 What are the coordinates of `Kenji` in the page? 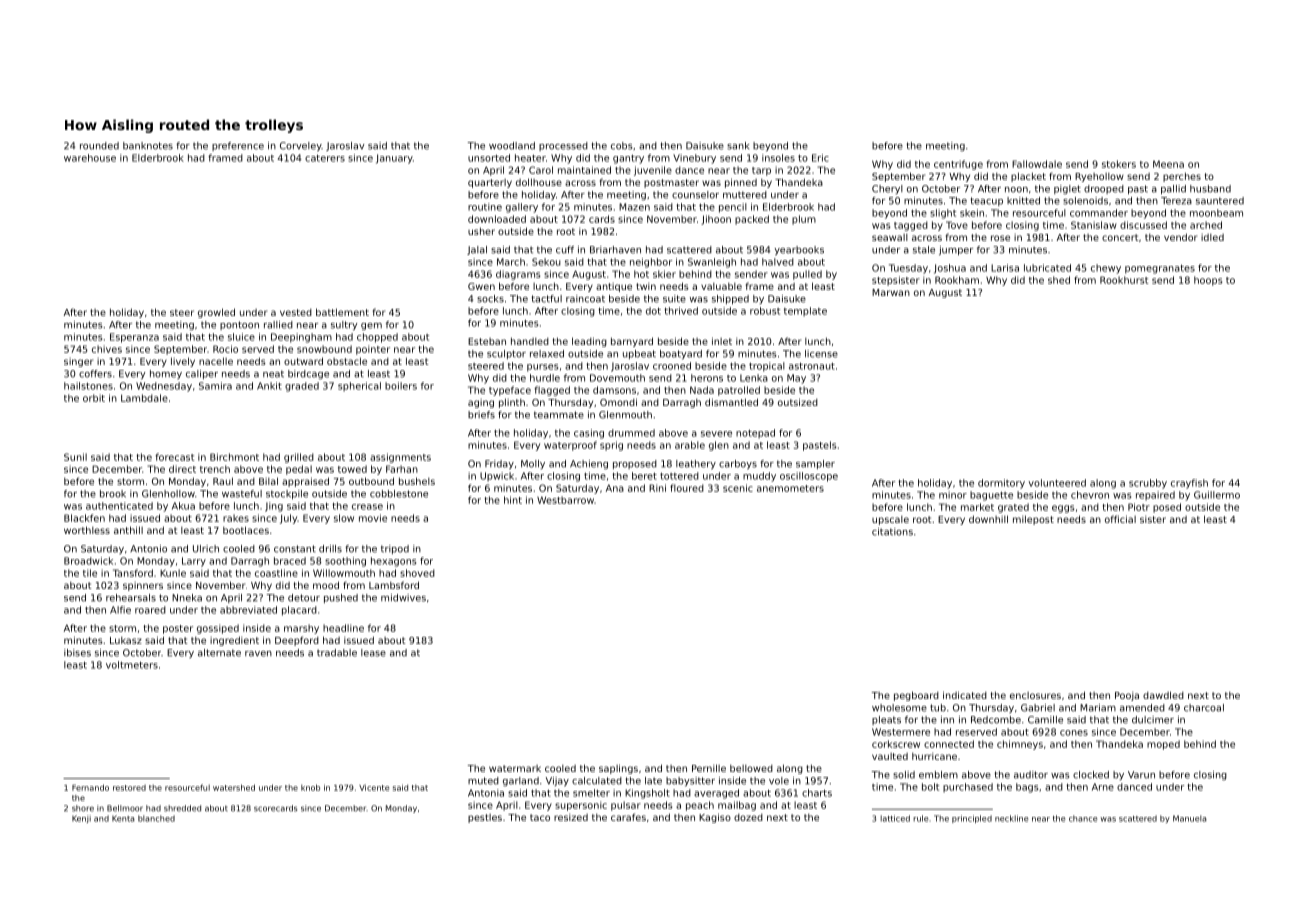 It's located at (81, 819).
